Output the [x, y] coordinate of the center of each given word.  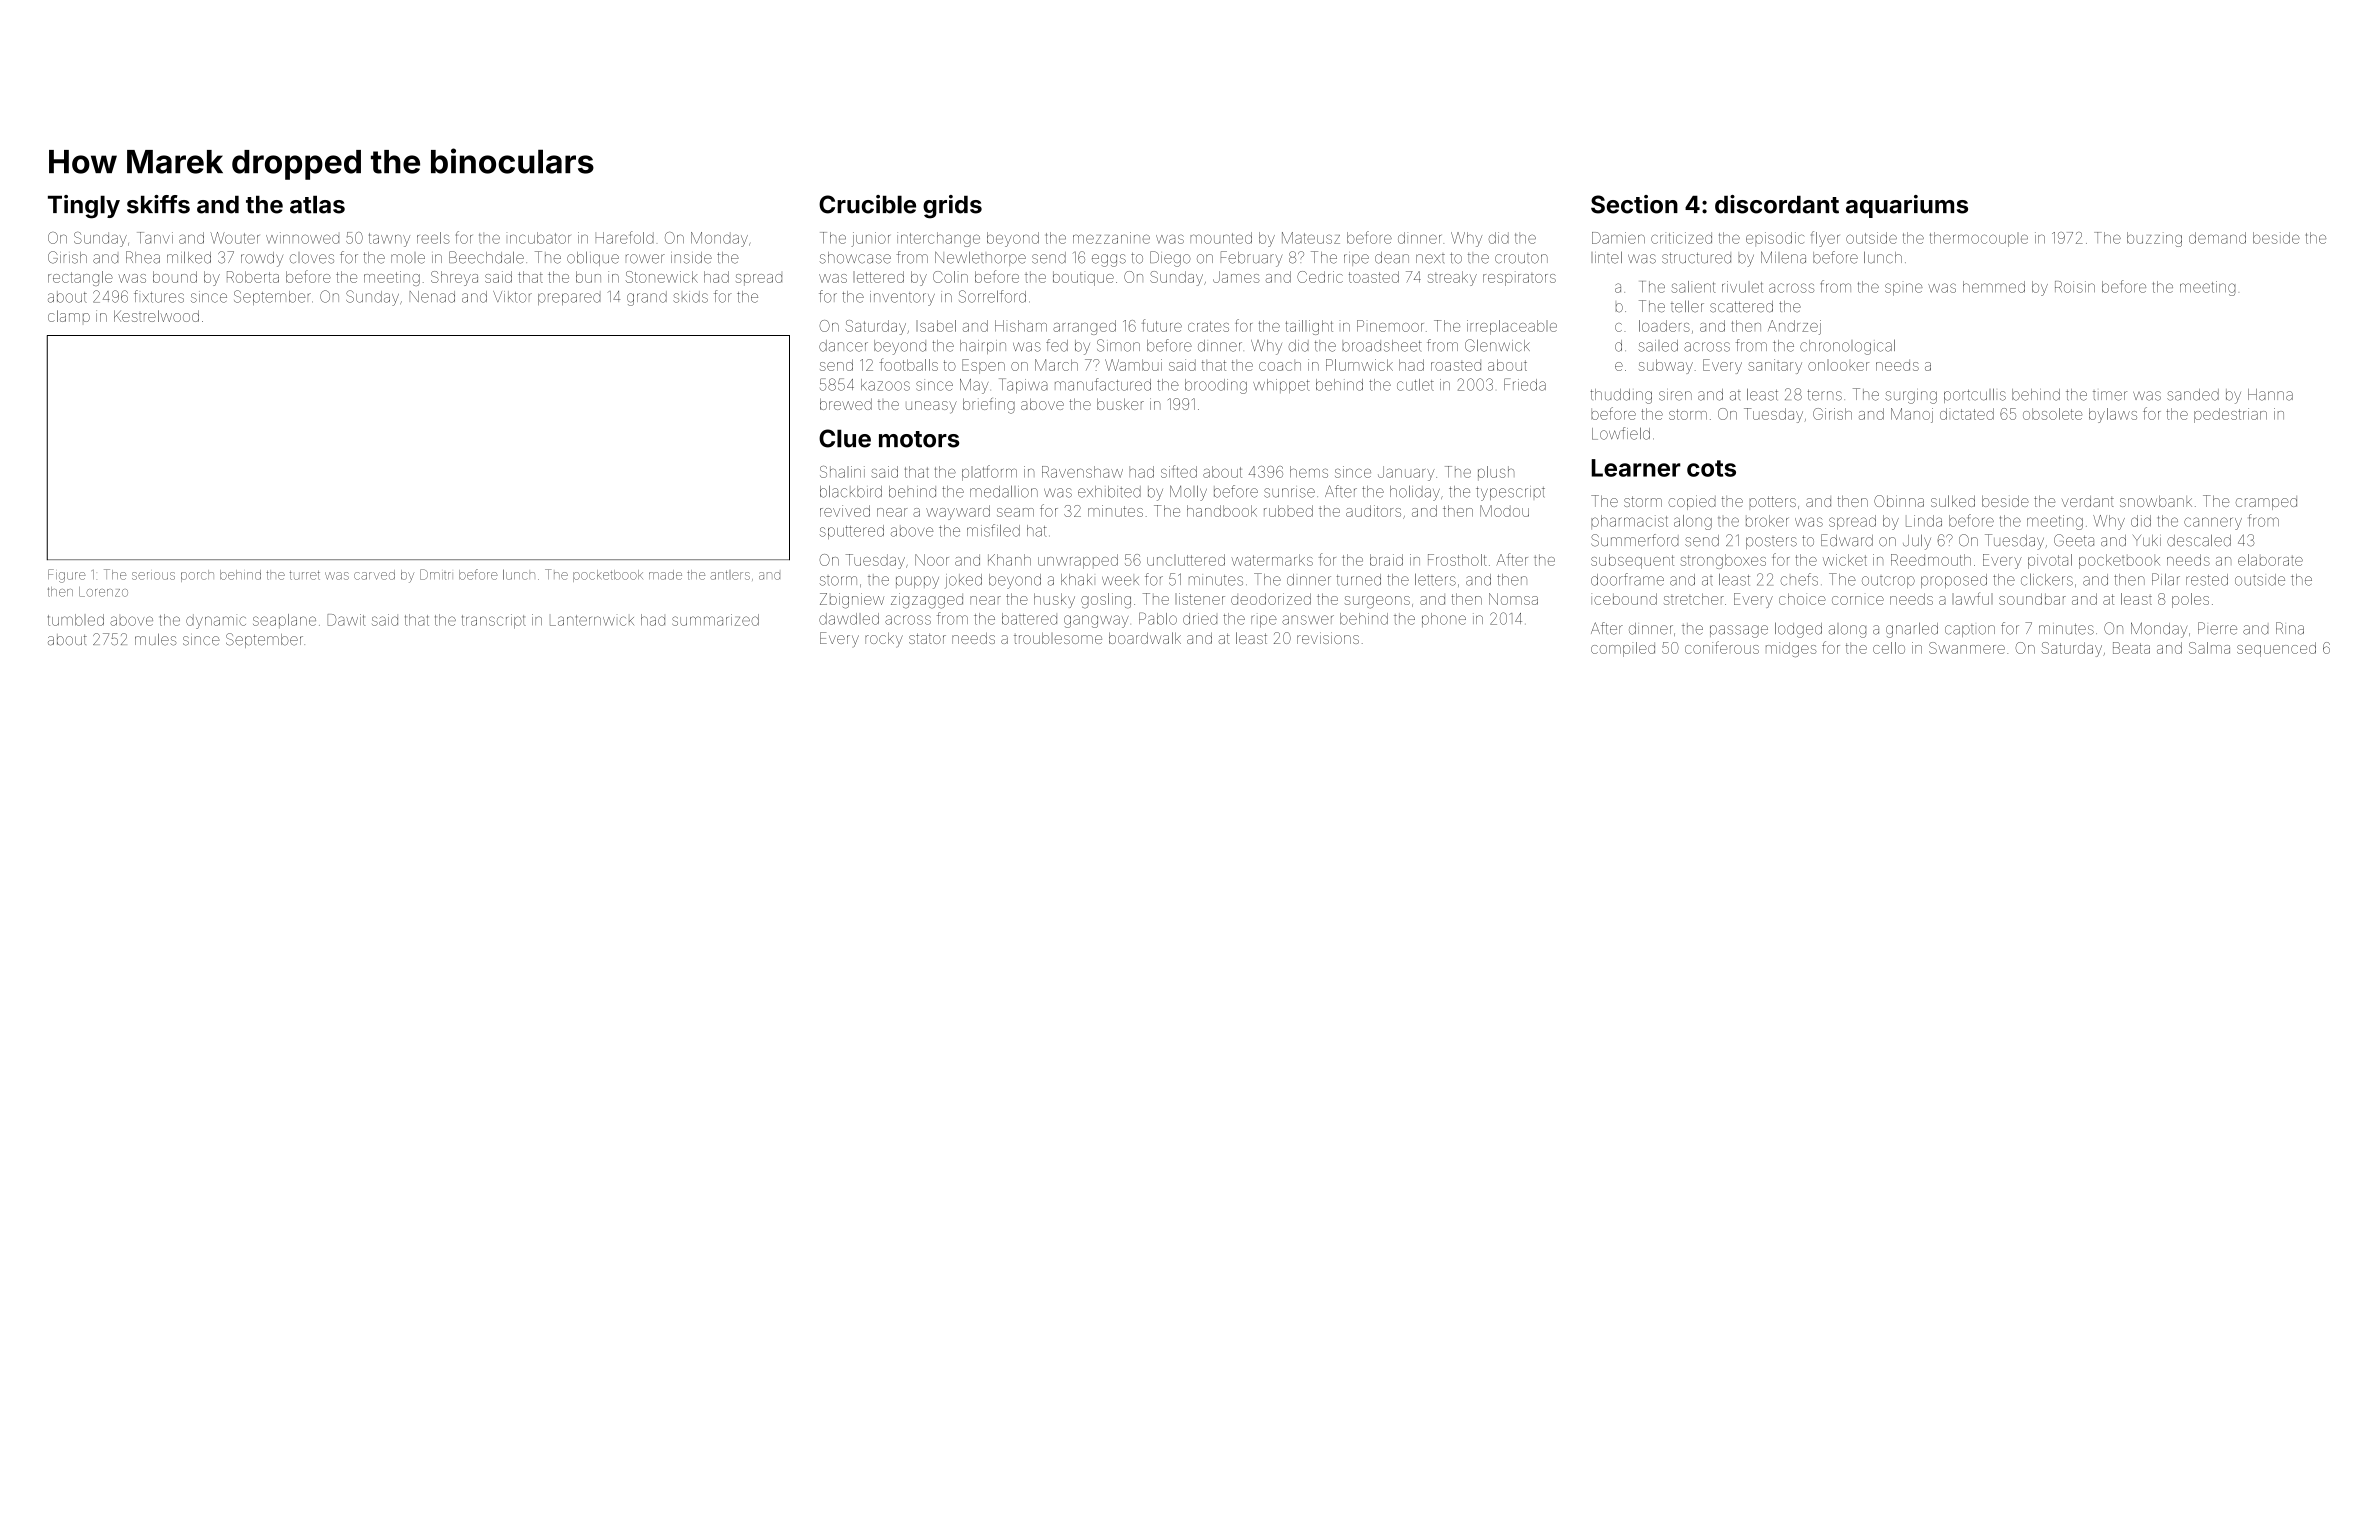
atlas [317, 204]
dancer [843, 346]
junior [870, 239]
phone [1444, 620]
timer [2110, 396]
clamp [69, 316]
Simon [1118, 345]
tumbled [76, 620]
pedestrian [2230, 415]
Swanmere [1967, 648]
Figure [67, 576]
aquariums [1907, 206]
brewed [846, 404]
